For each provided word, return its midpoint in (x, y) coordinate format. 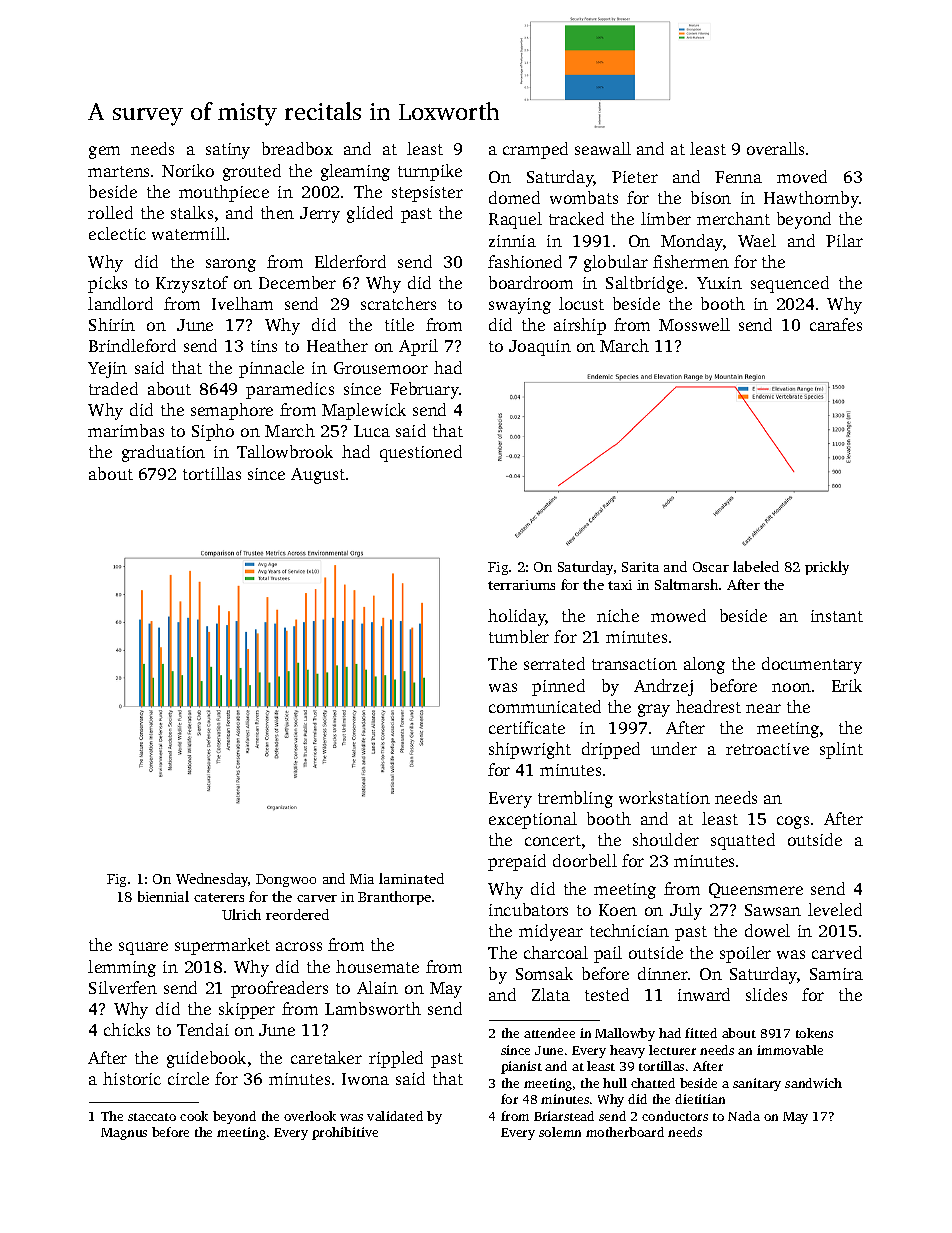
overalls (775, 148)
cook (194, 1116)
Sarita (640, 567)
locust (581, 303)
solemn (560, 1132)
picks (107, 284)
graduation (163, 453)
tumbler (519, 636)
